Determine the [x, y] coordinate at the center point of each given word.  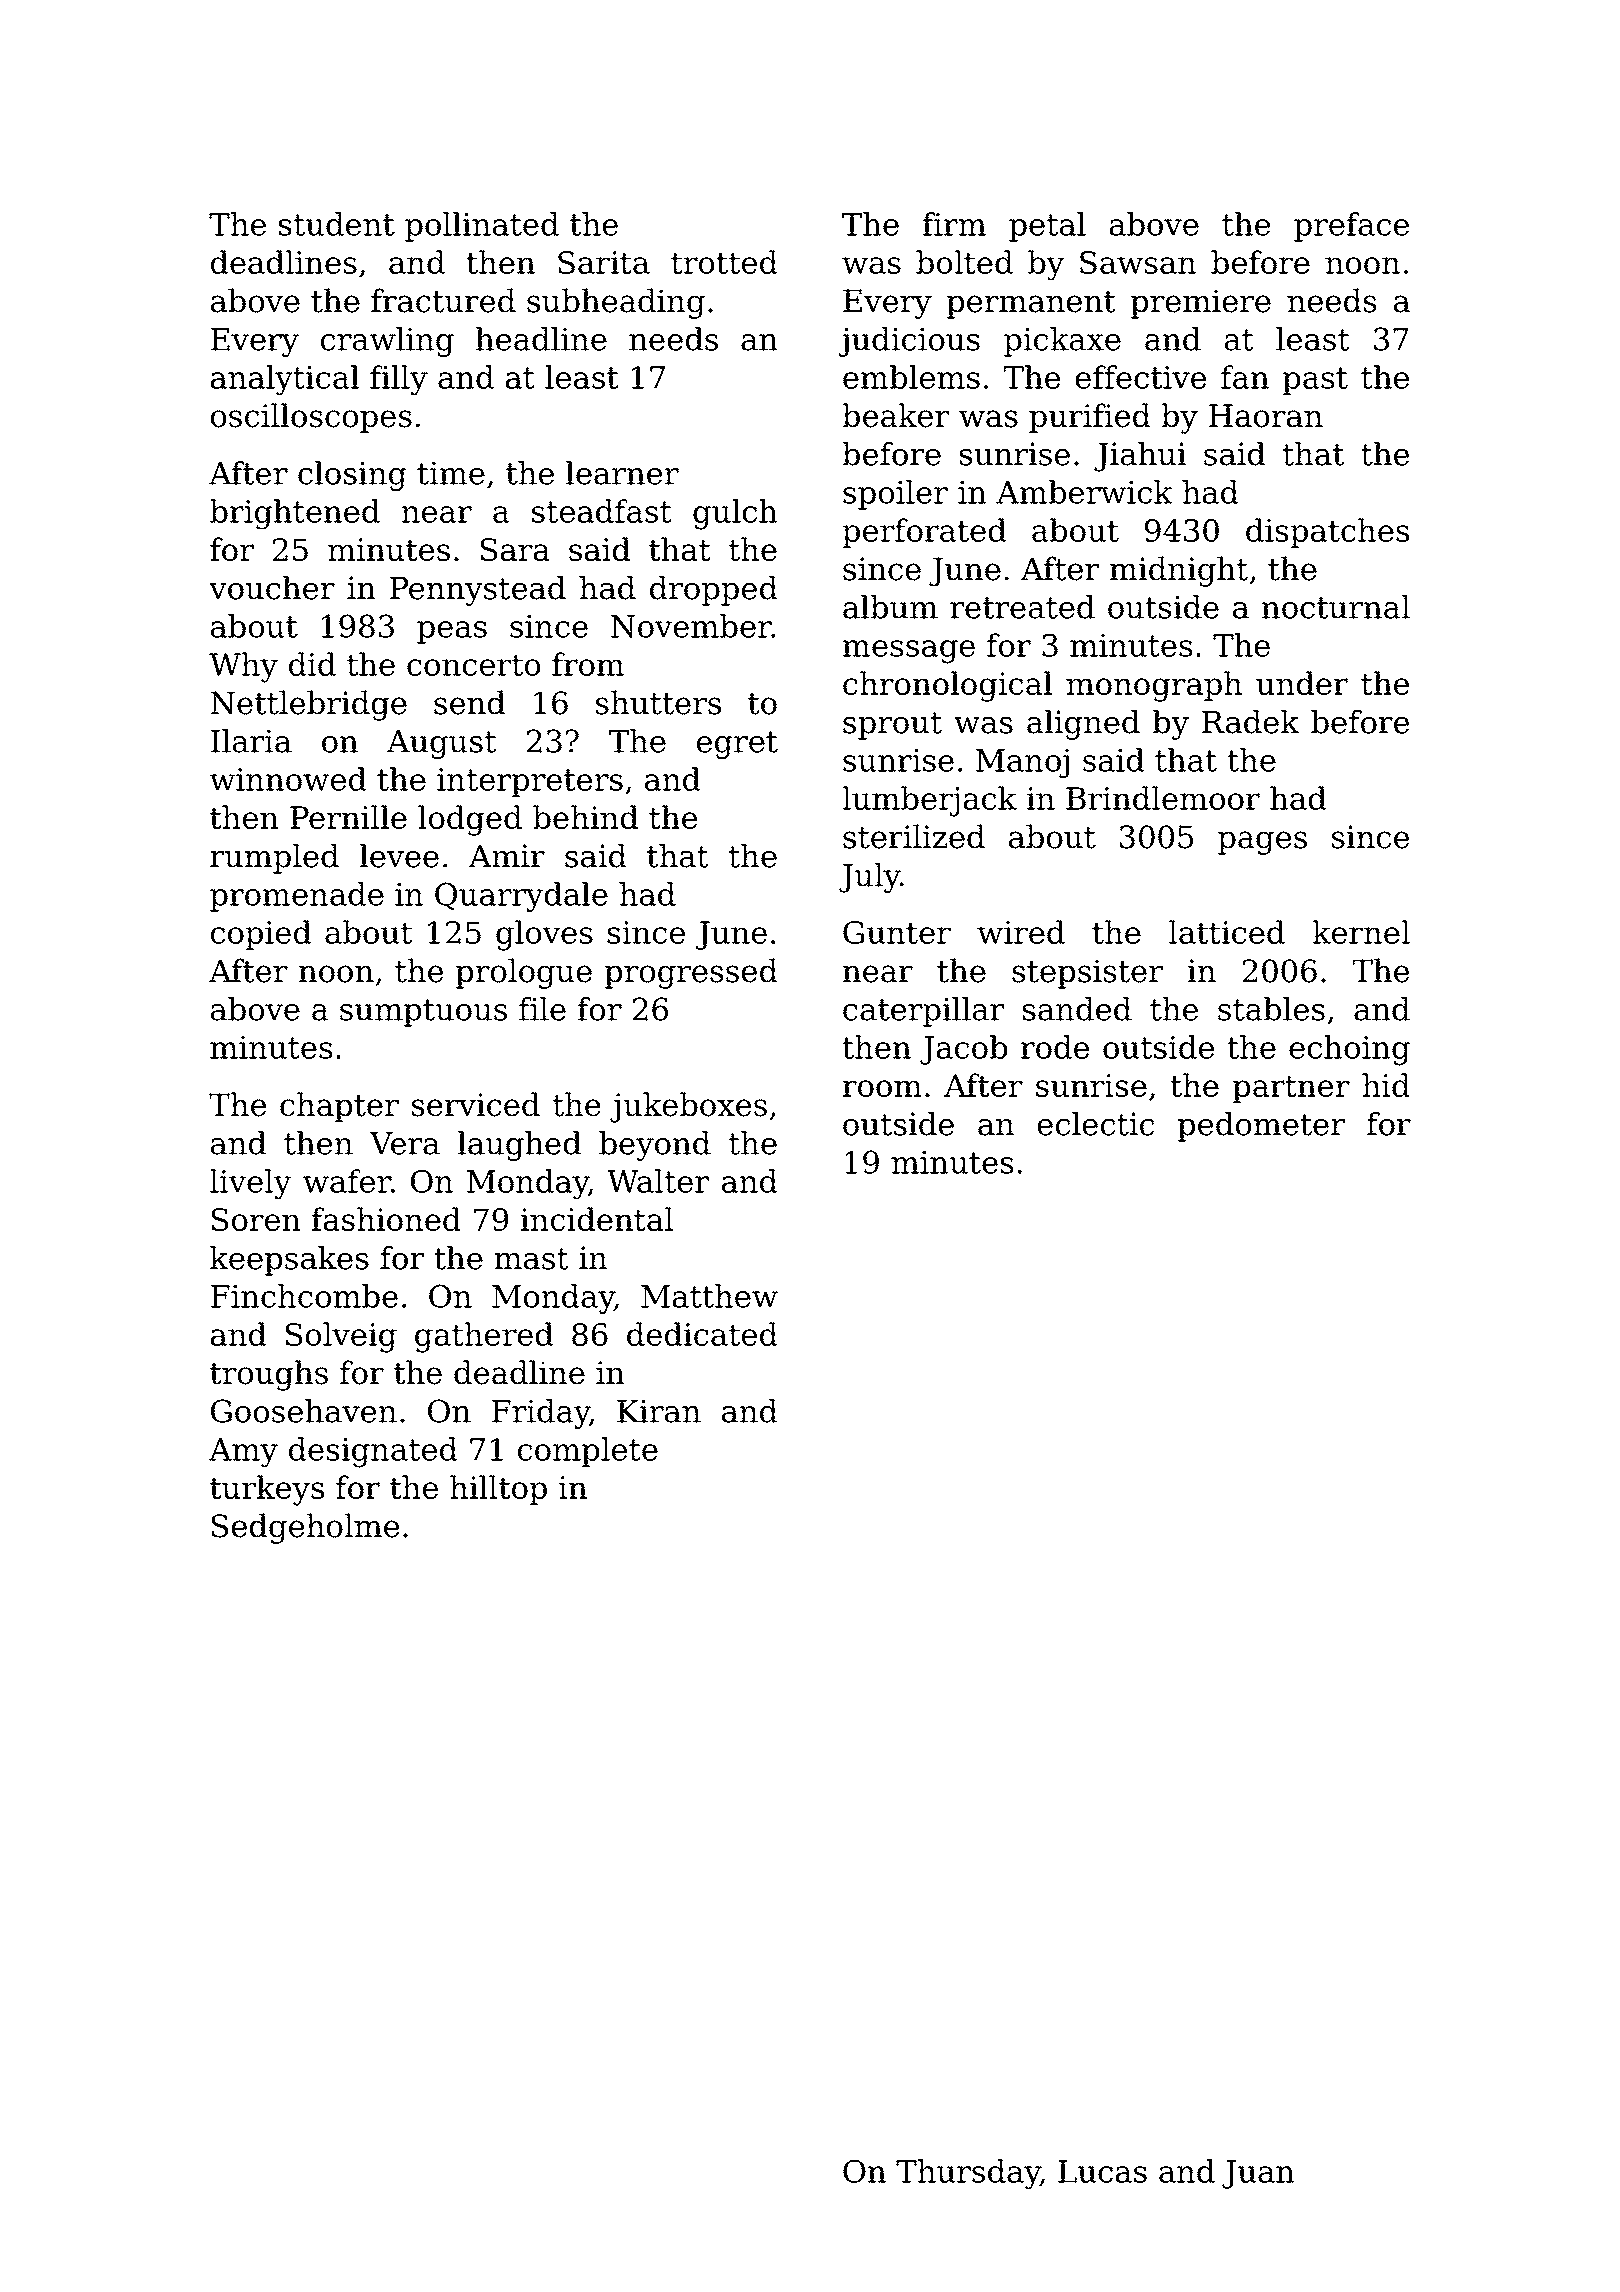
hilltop [498, 1490]
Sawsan [1138, 262]
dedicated [702, 1334]
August [441, 744]
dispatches [1327, 533]
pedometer [1261, 1127]
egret [737, 745]
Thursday [968, 2174]
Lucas [1102, 2171]
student [337, 224]
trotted [724, 262]
